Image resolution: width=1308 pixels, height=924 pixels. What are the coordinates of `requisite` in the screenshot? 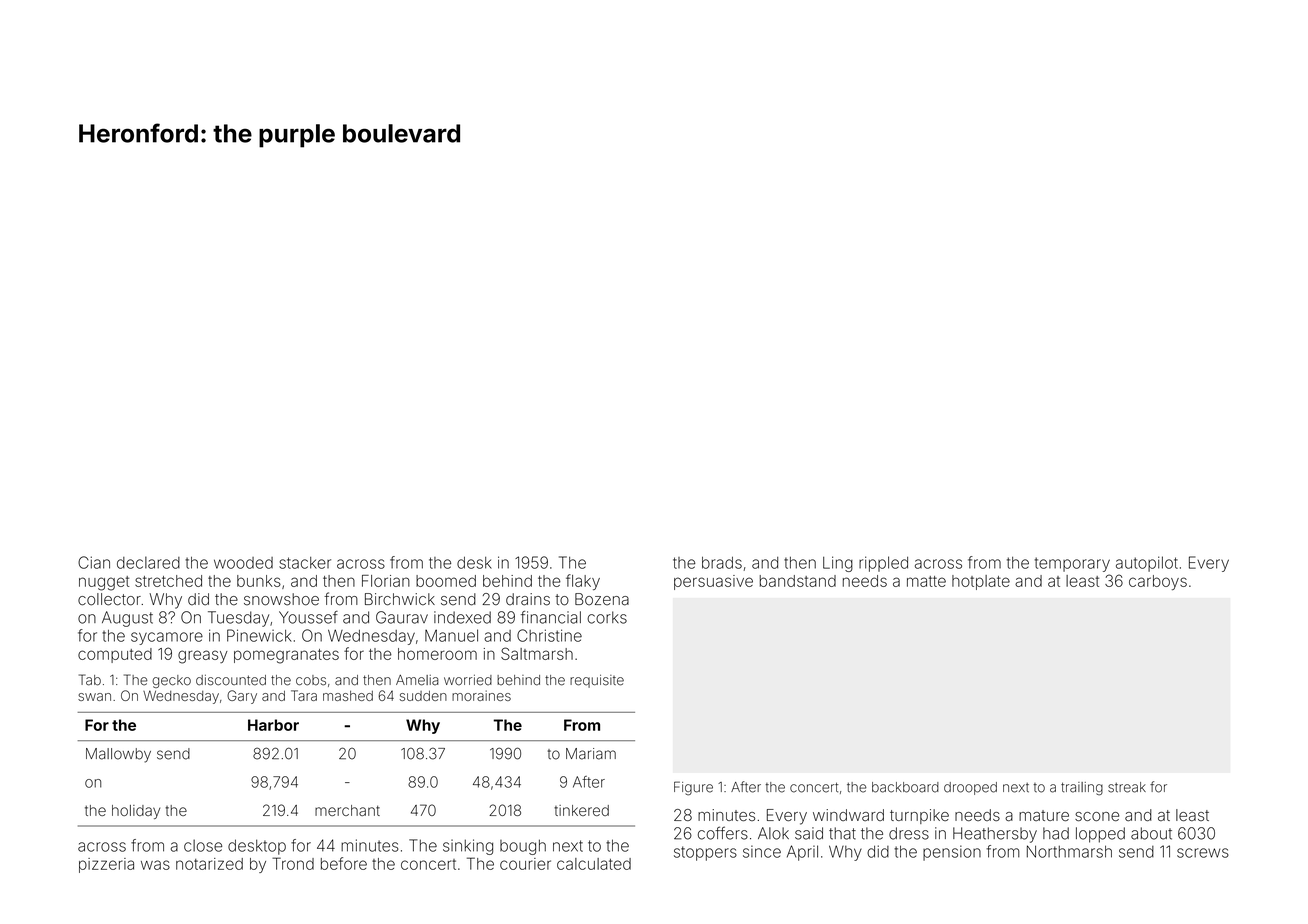 It's located at (597, 681).
